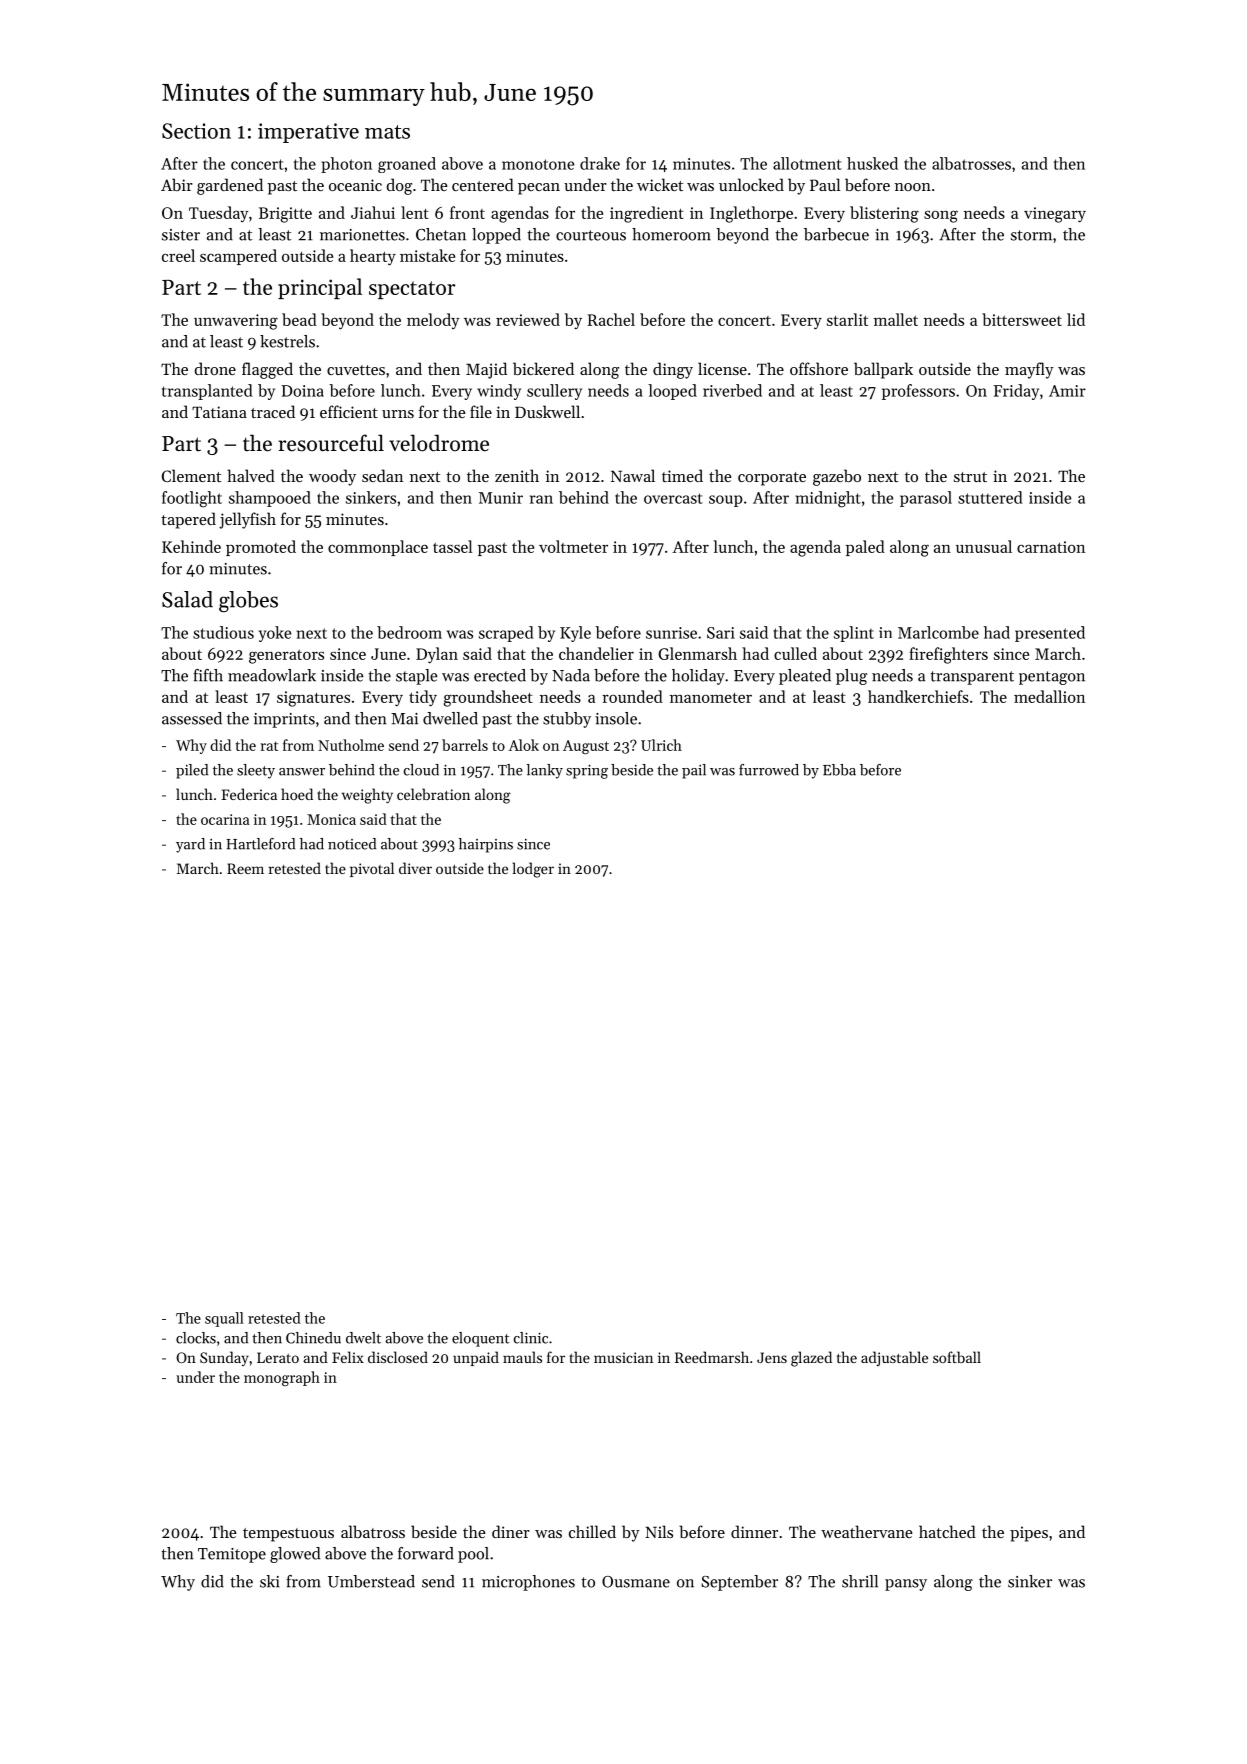  What do you see at coordinates (636, 1582) in the screenshot?
I see `Ousmane` at bounding box center [636, 1582].
